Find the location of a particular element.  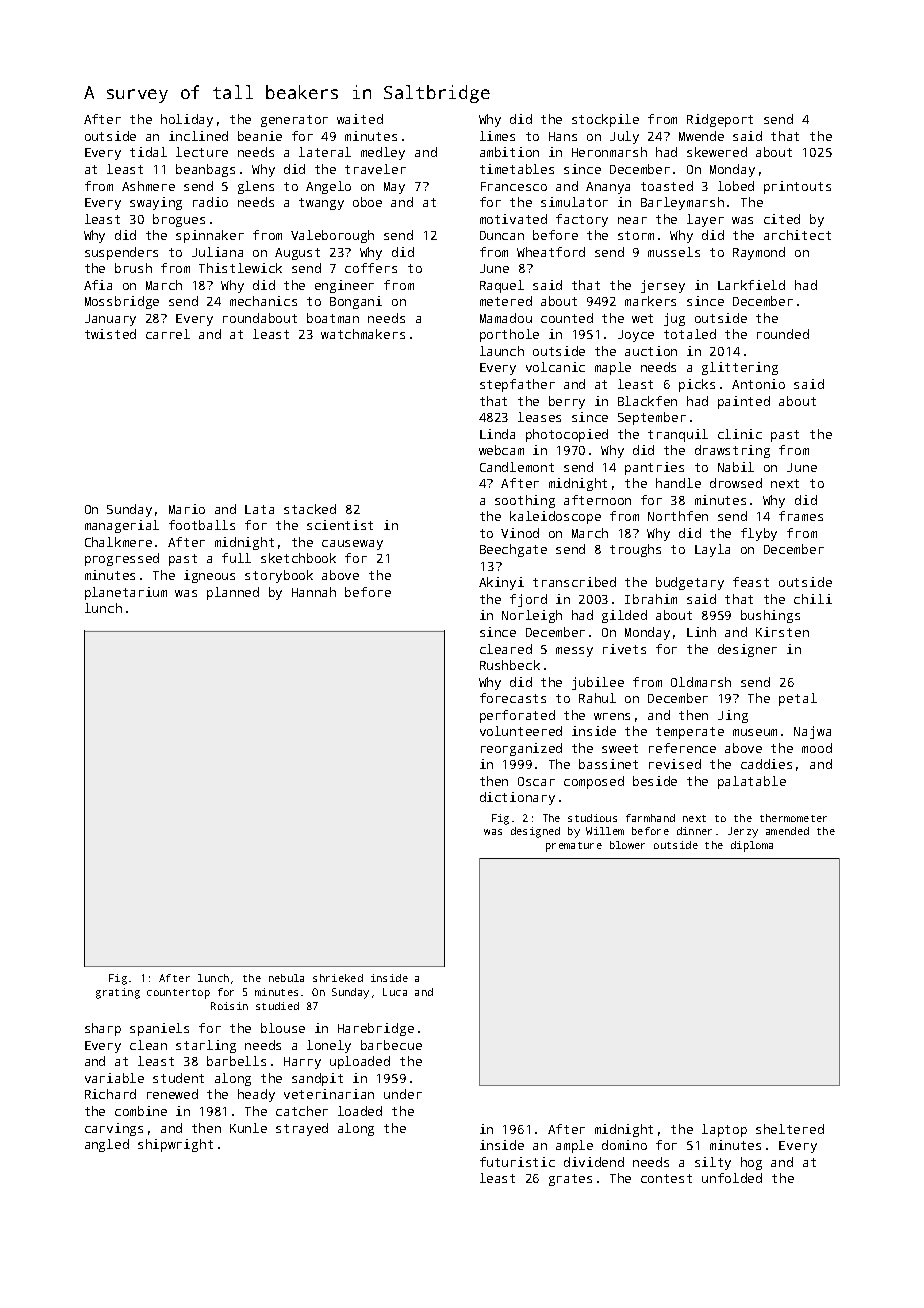

under is located at coordinates (403, 1094).
